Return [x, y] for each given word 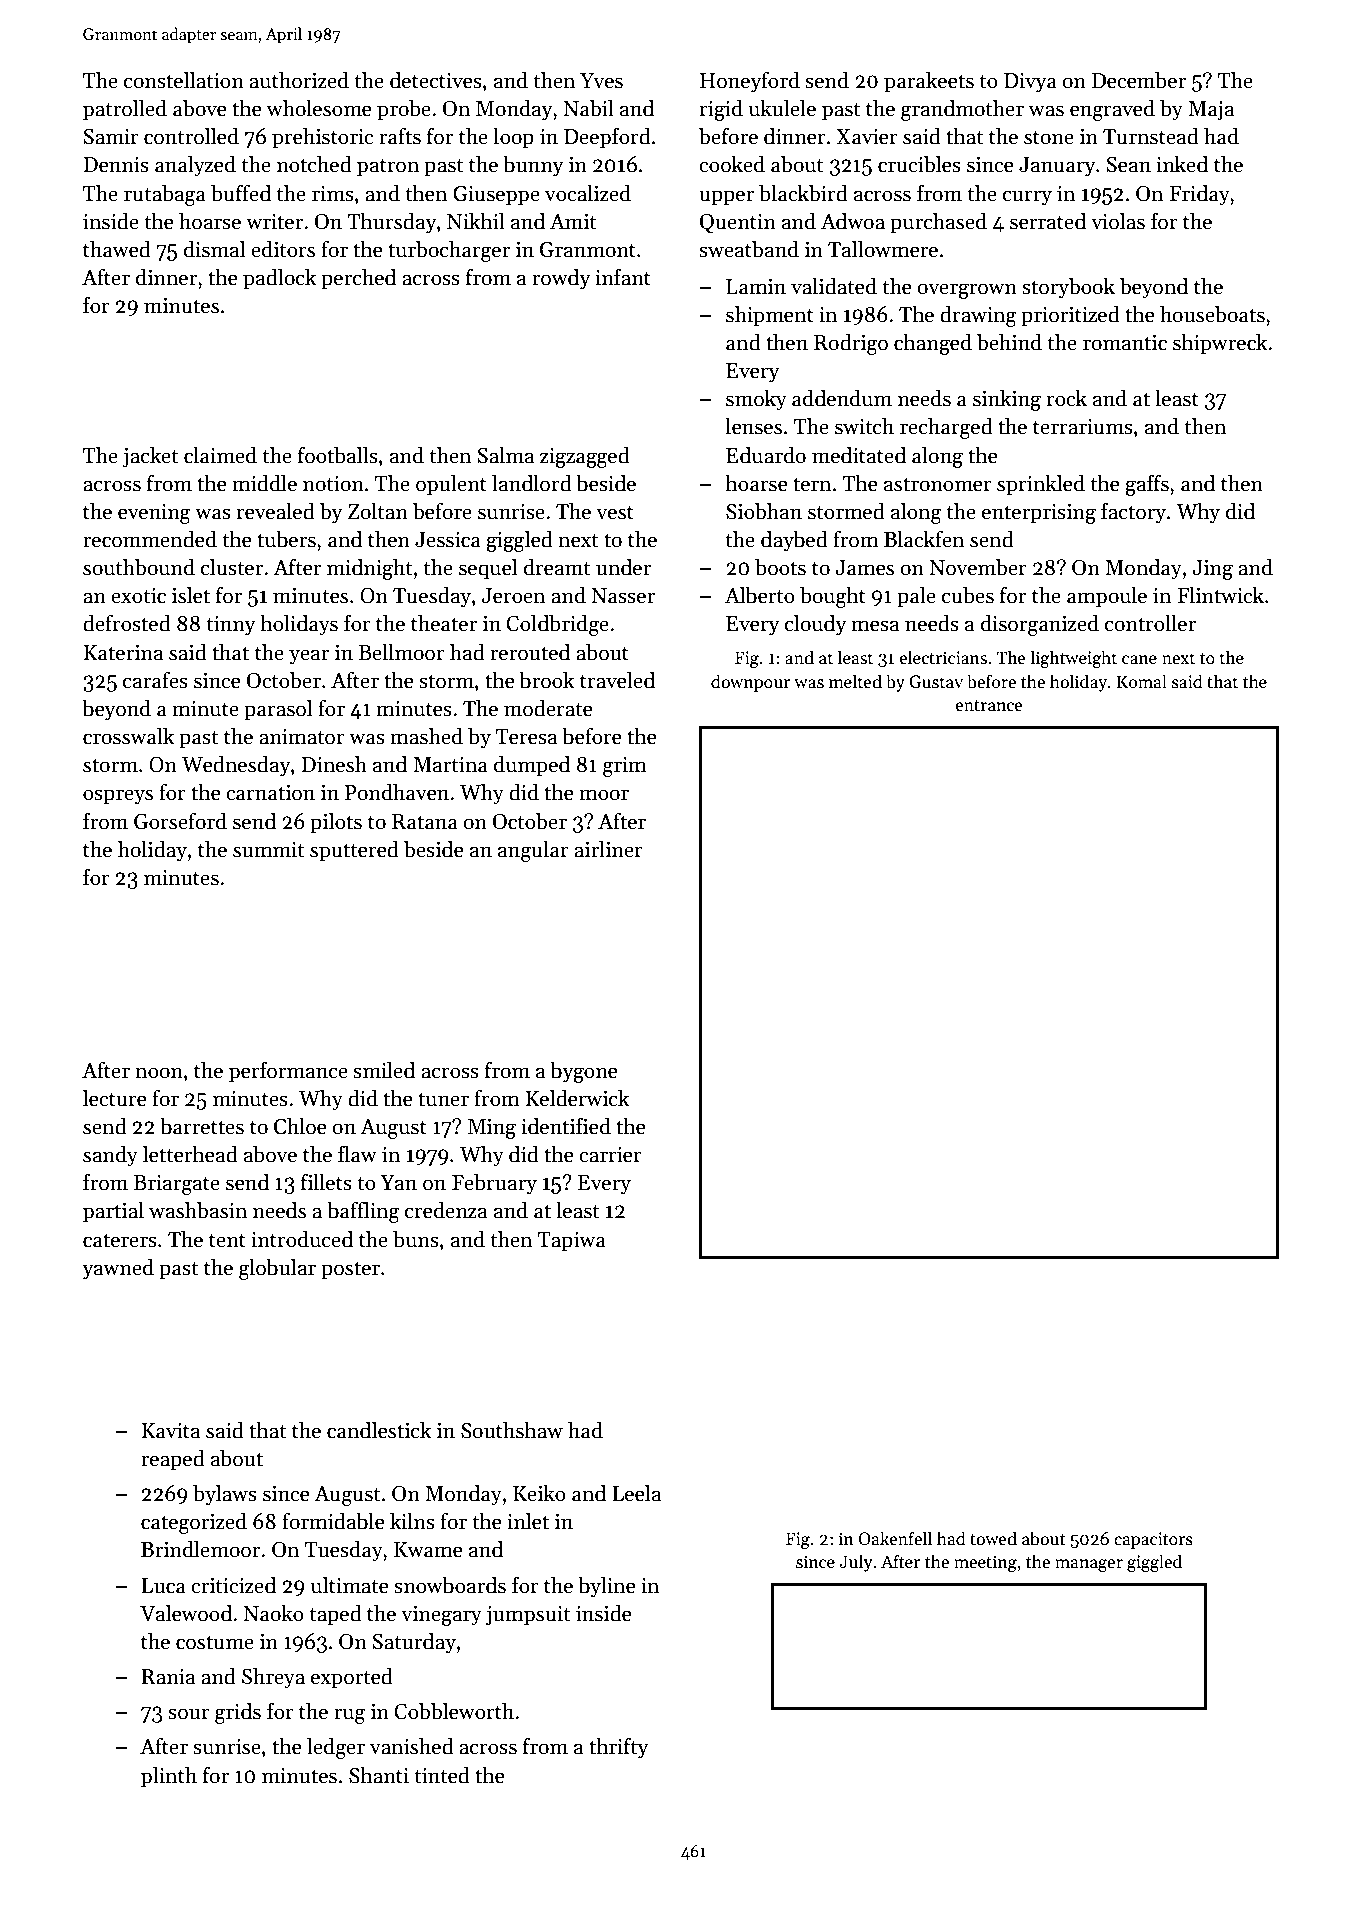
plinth [169, 1777]
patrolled [125, 110]
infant [623, 277]
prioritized [1070, 316]
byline [606, 1587]
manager [1089, 1565]
